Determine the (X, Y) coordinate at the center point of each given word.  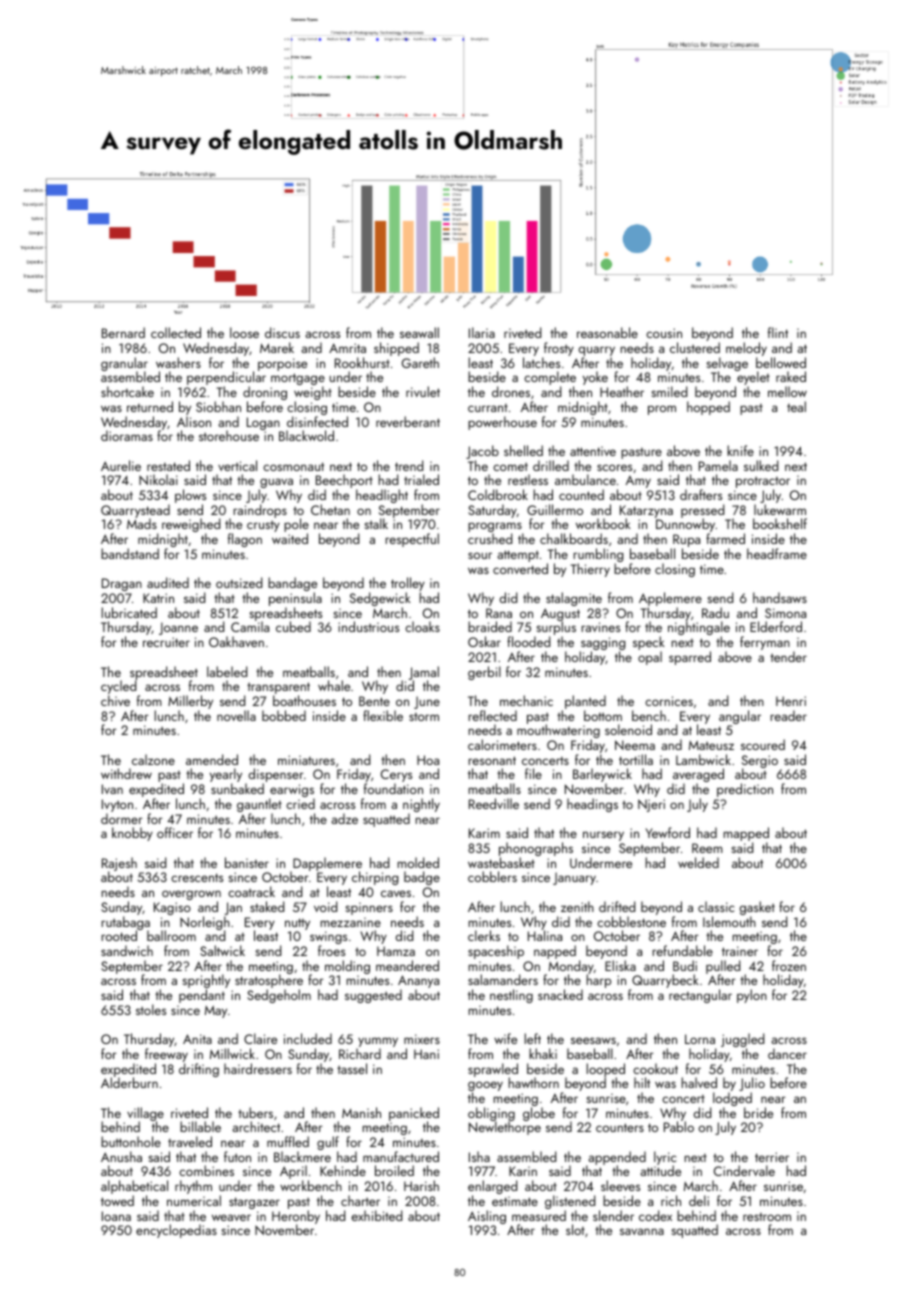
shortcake (127, 391)
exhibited (377, 1215)
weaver (231, 1217)
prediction (745, 790)
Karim (484, 833)
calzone (153, 759)
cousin (664, 333)
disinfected (317, 421)
